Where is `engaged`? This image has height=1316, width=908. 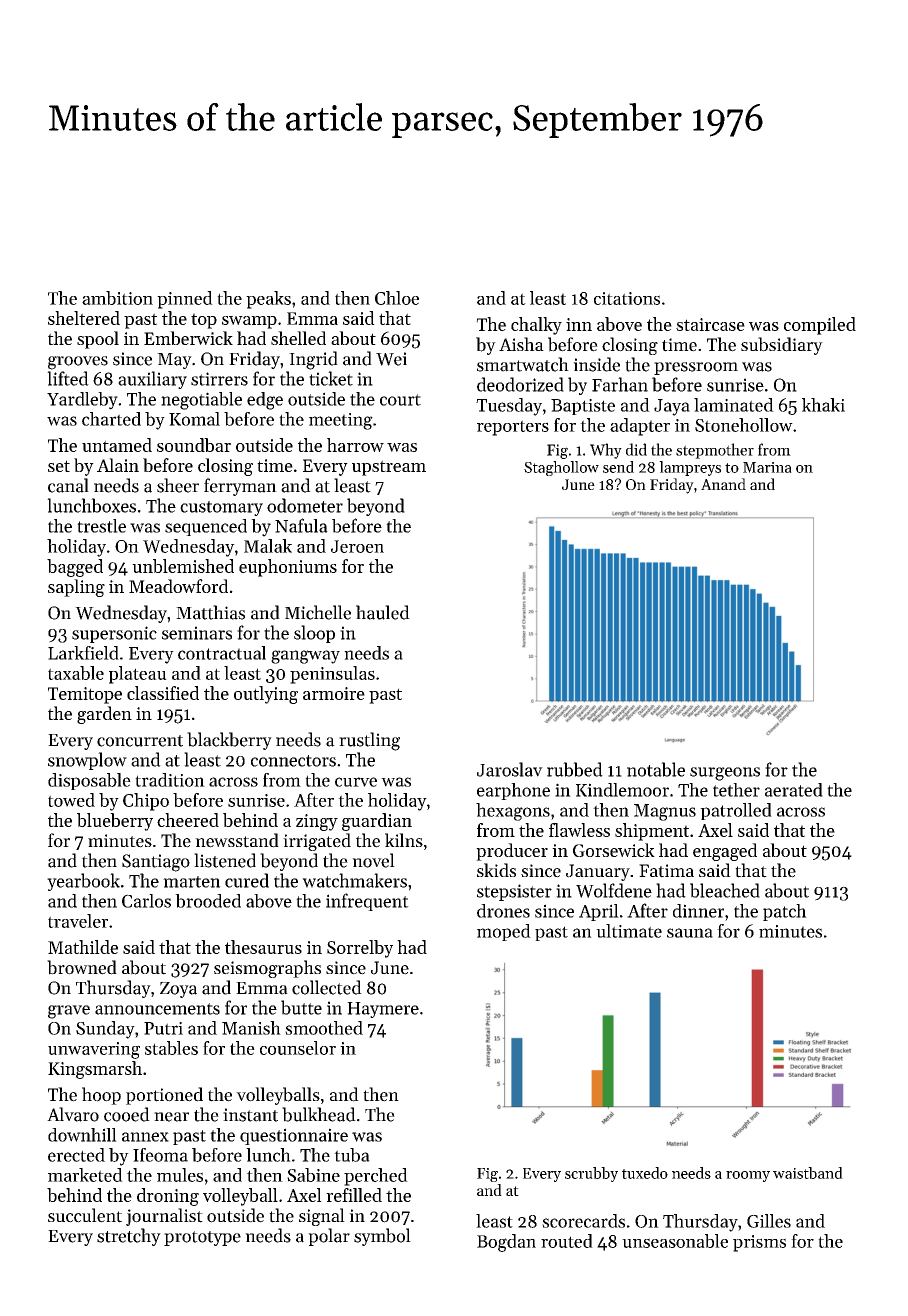
engaged is located at coordinates (725, 852).
